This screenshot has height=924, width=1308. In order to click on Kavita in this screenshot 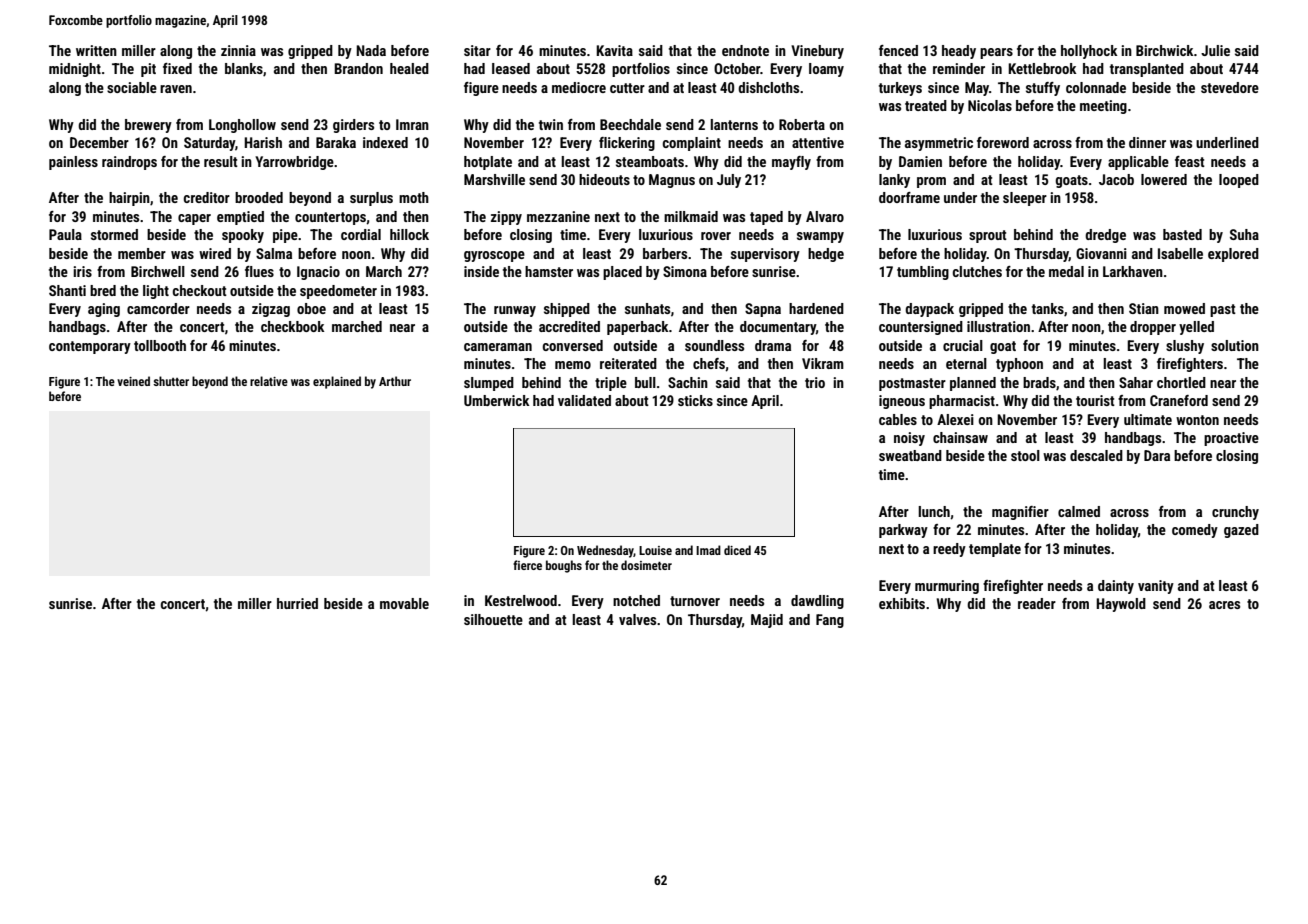, I will do `click(614, 50)`.
